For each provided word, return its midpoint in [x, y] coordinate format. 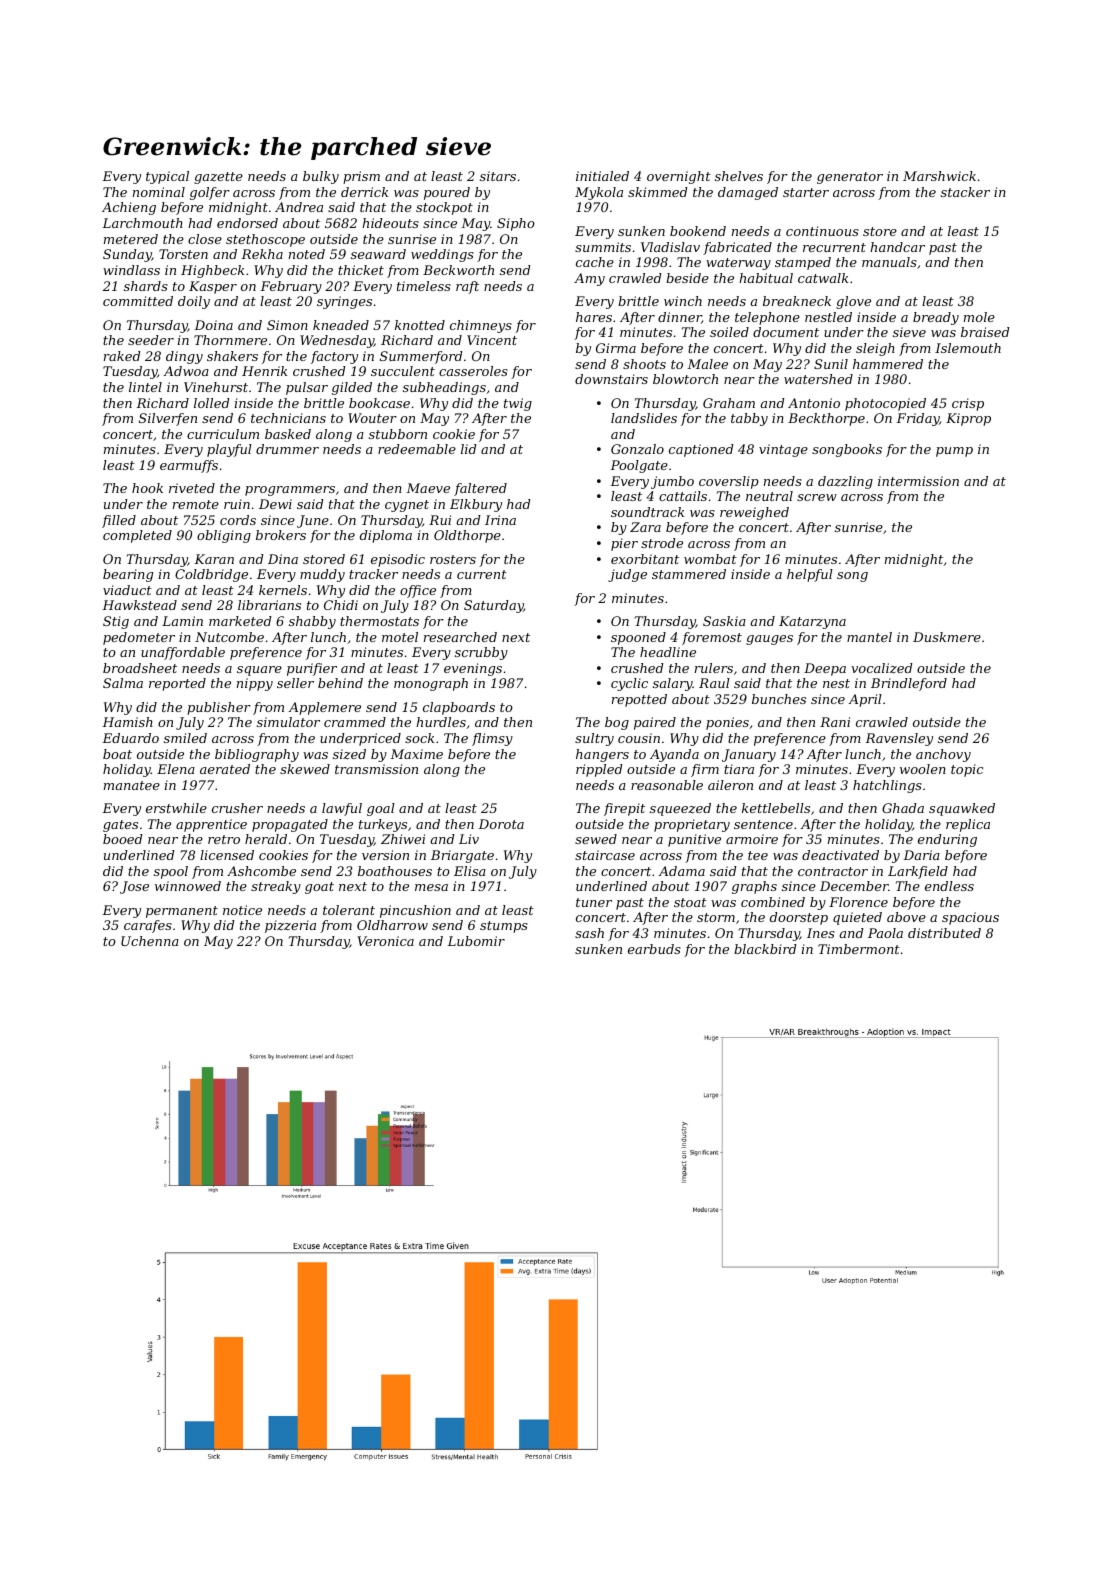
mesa [431, 887]
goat [319, 888]
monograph [431, 684]
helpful [810, 575]
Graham [729, 403]
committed [138, 301]
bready [936, 318]
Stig [116, 622]
